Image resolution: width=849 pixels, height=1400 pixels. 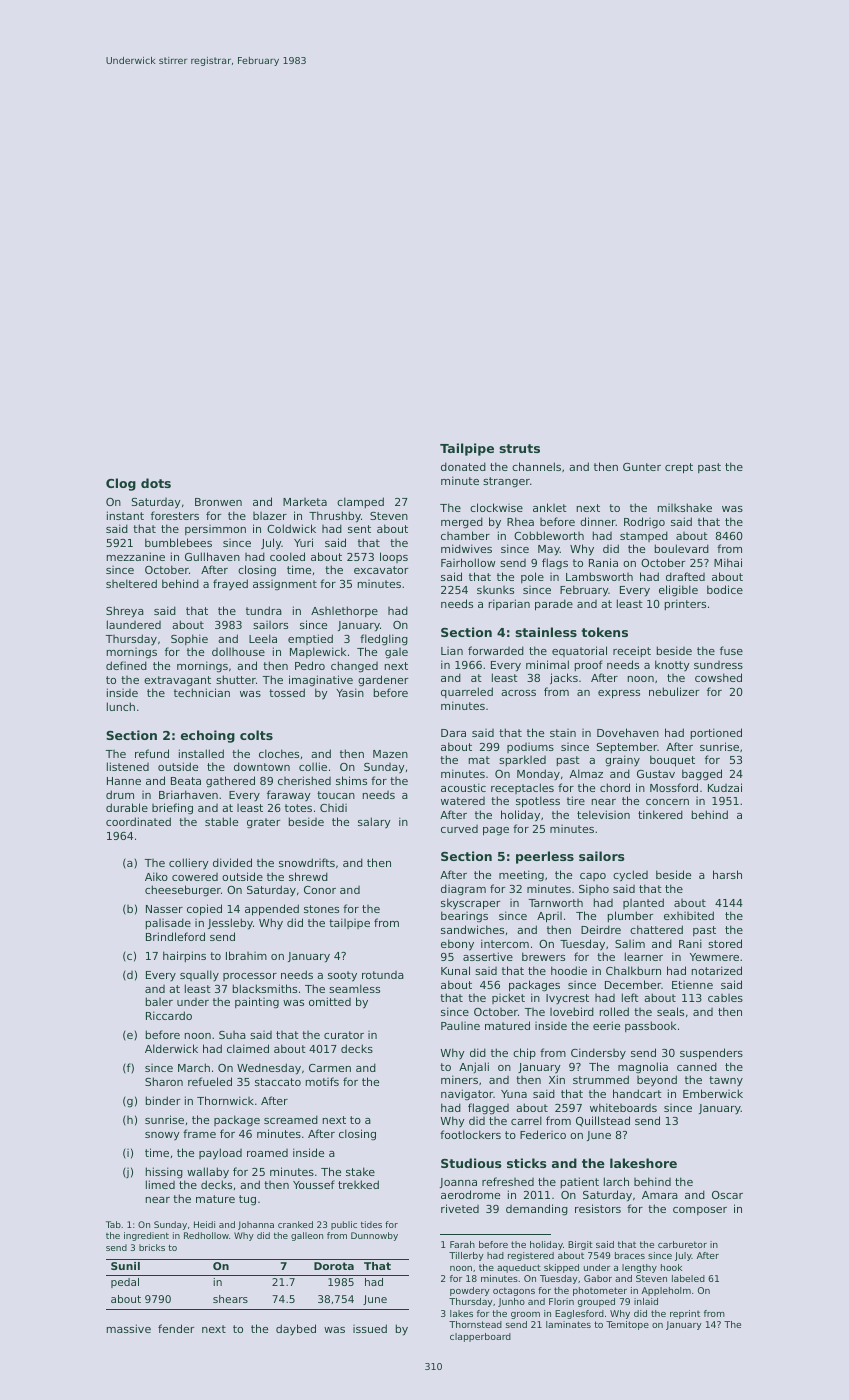 I want to click on shears, so click(x=230, y=1299).
